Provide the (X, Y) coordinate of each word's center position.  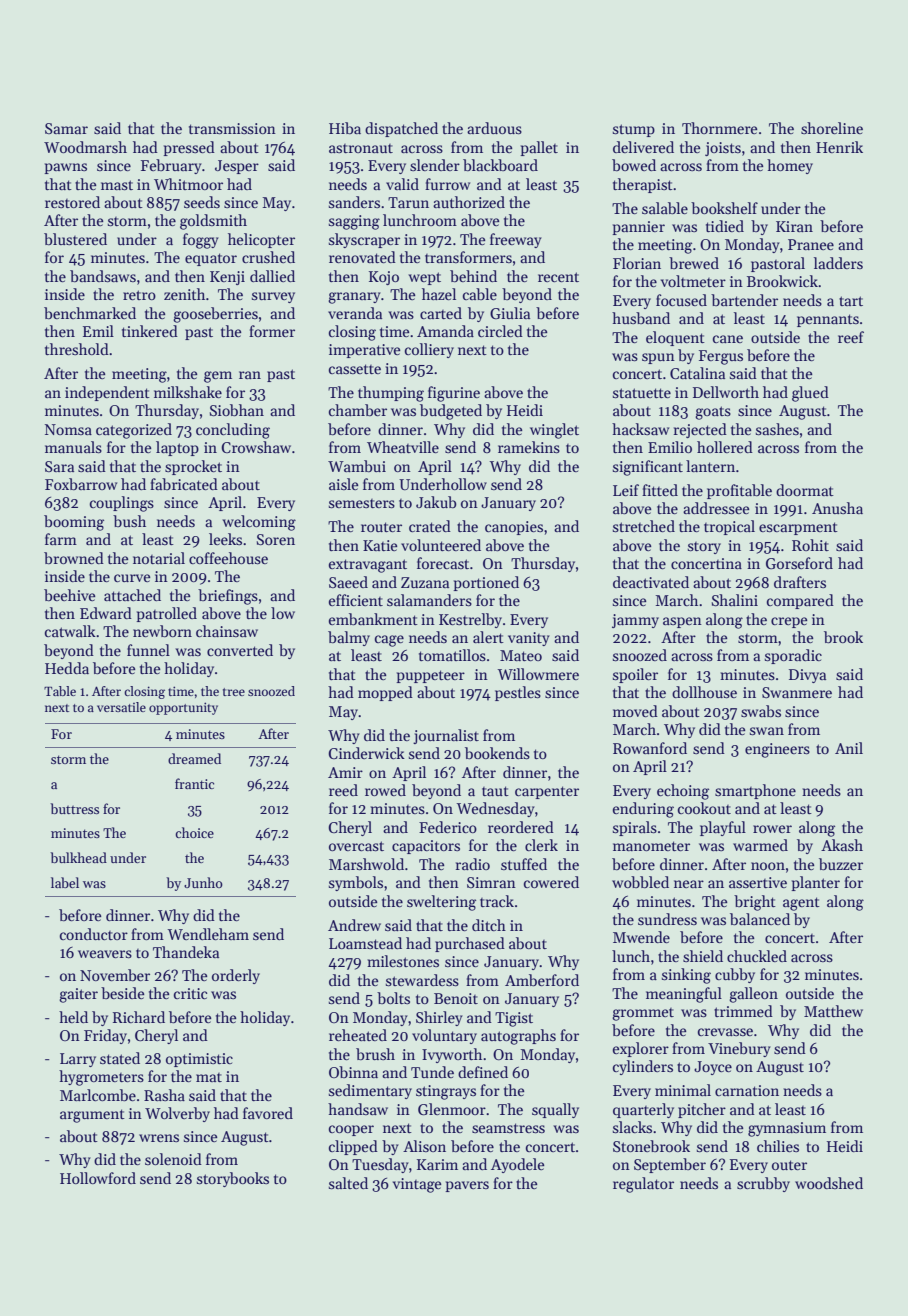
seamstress (508, 1128)
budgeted (451, 412)
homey (790, 166)
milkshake (188, 392)
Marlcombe (98, 1095)
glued (810, 394)
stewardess (422, 980)
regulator (643, 1185)
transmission (232, 128)
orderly (236, 976)
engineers (777, 750)
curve (132, 578)
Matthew (833, 1011)
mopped (385, 693)
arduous (494, 128)
